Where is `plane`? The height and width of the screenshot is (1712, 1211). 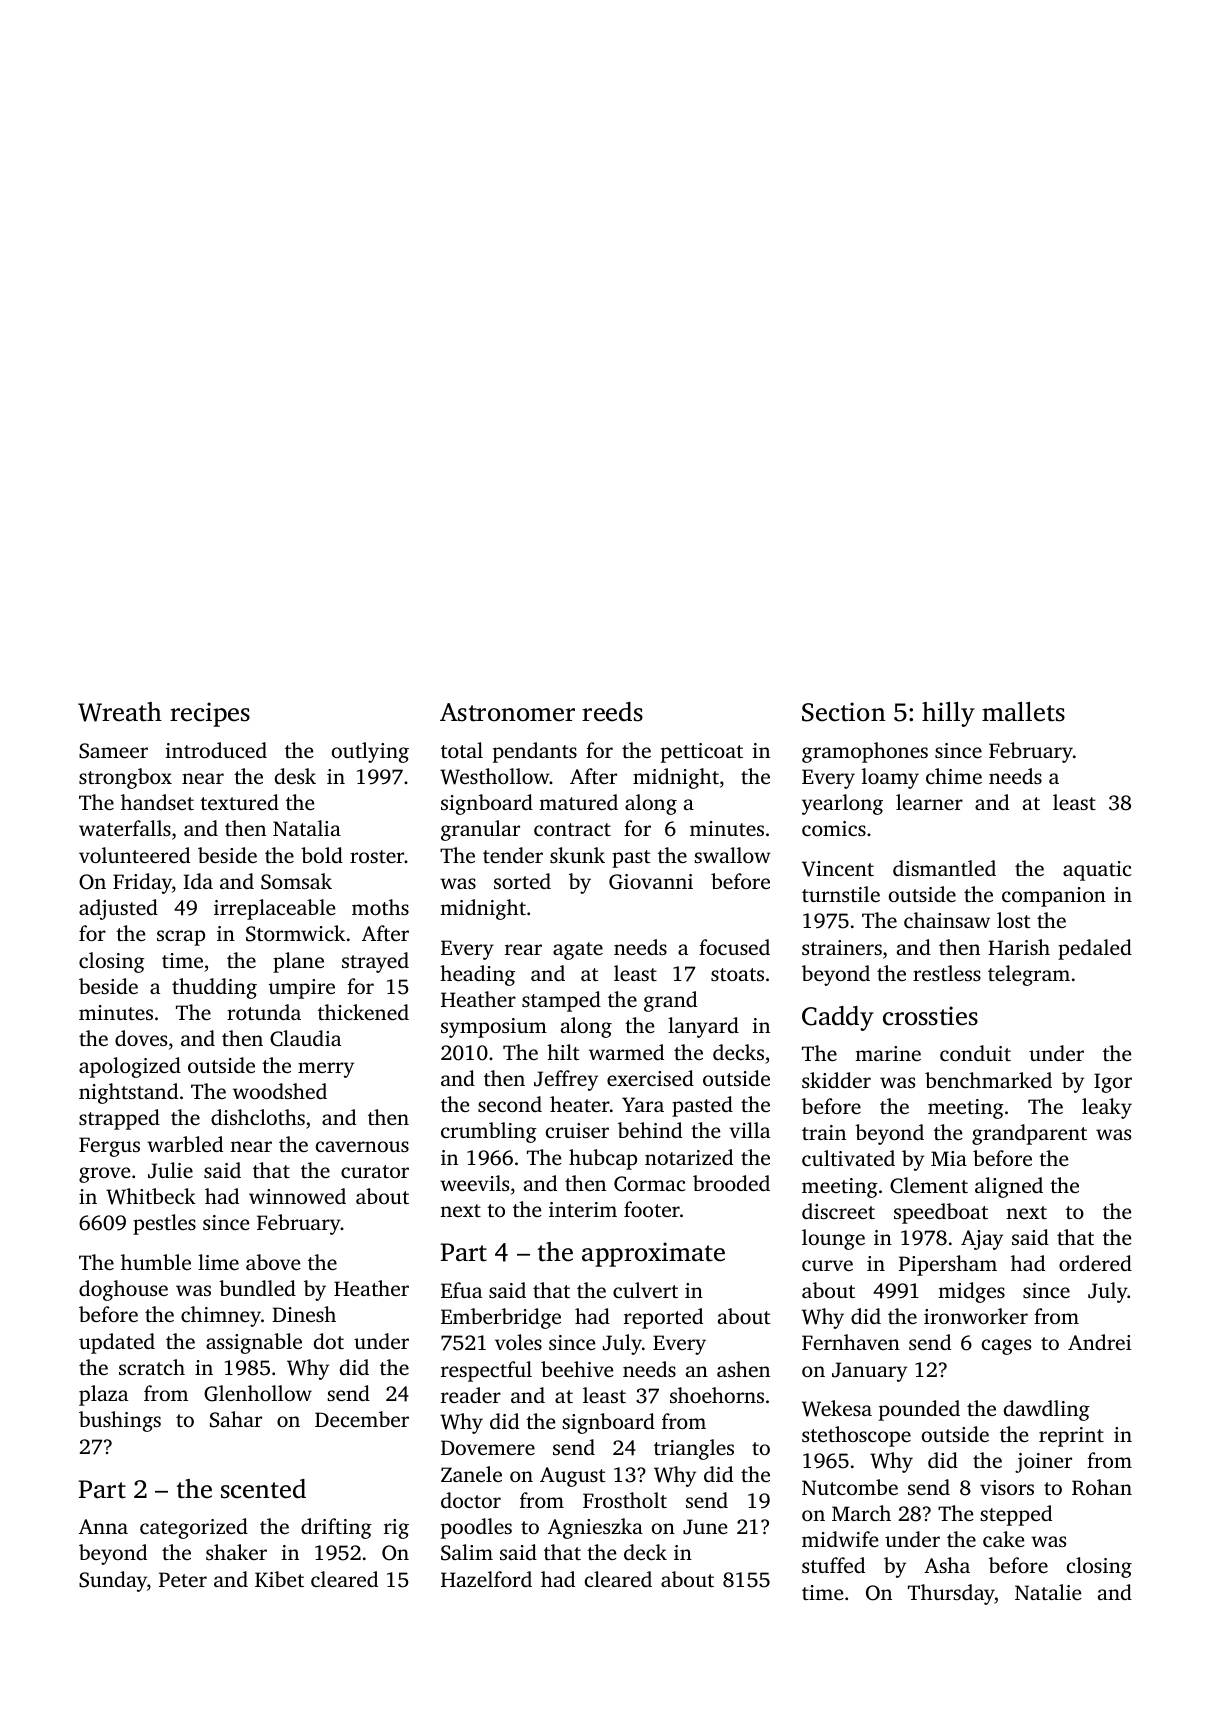
plane is located at coordinates (298, 962).
